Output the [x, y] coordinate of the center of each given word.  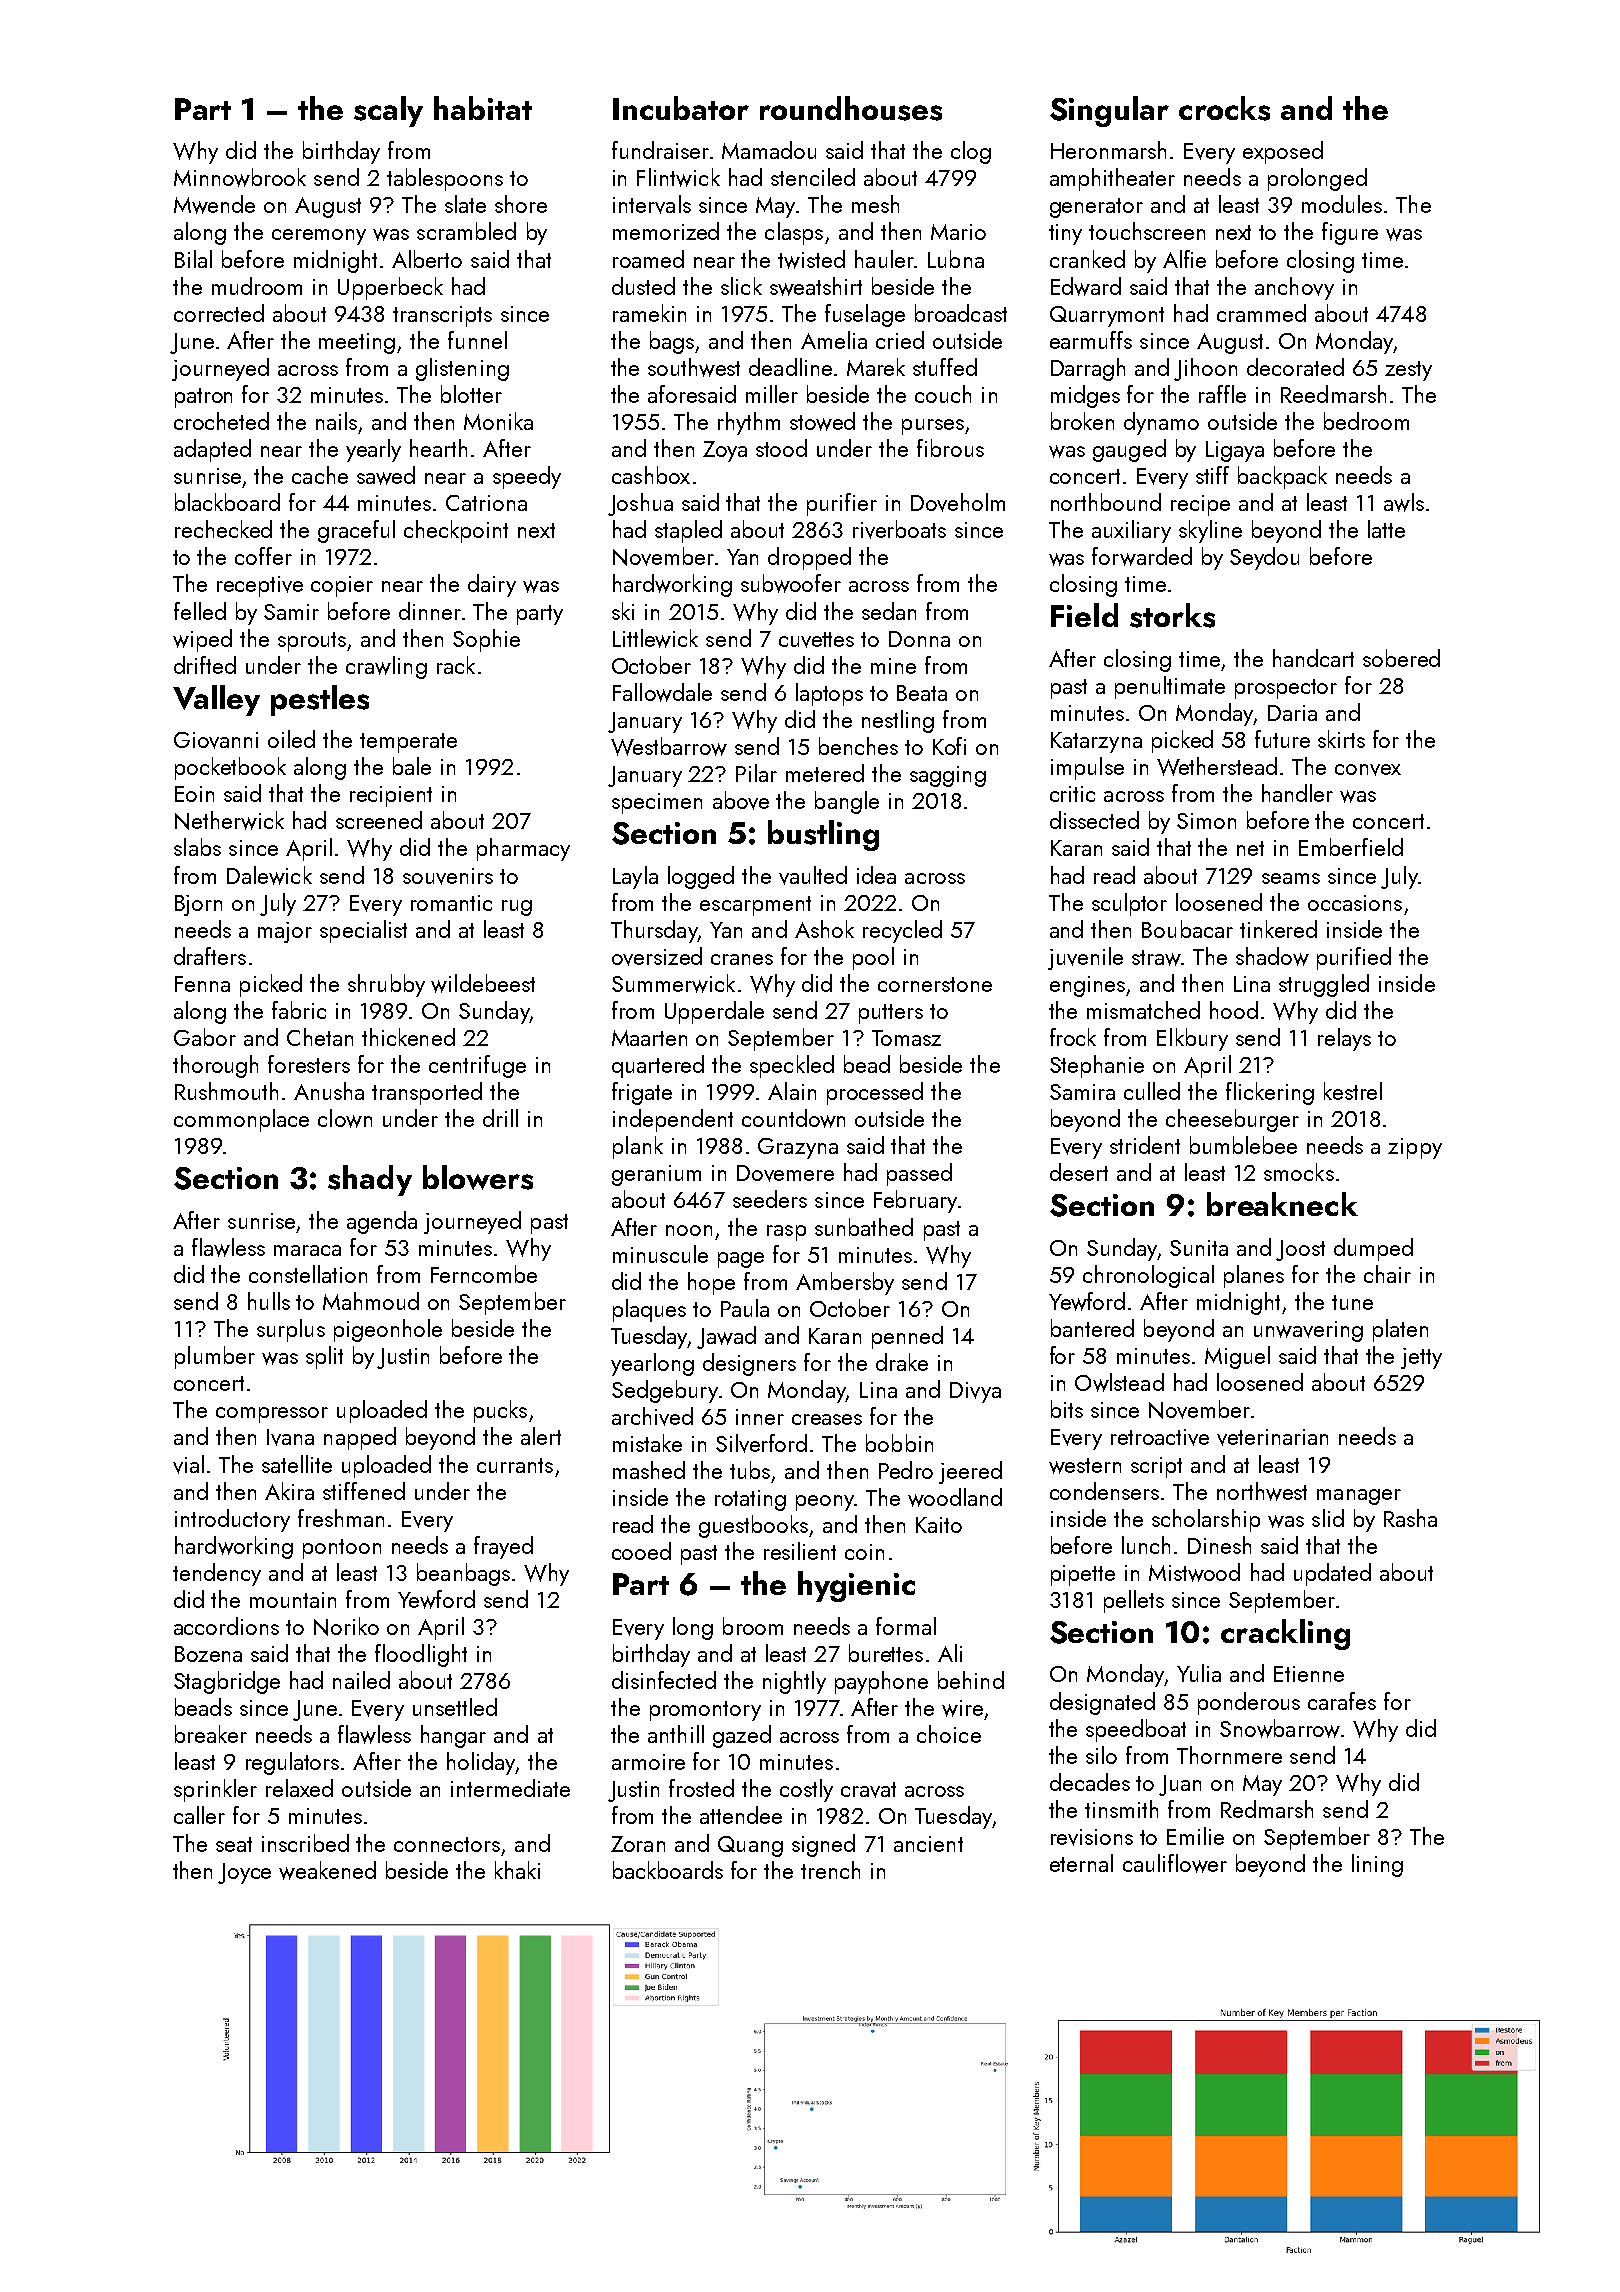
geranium [656, 1175]
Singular [1109, 111]
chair [1387, 1274]
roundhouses [851, 108]
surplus [291, 1330]
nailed [361, 1680]
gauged [1129, 450]
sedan [889, 611]
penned [907, 1337]
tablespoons [445, 179]
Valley [216, 700]
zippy [1415, 1148]
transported [427, 1093]
